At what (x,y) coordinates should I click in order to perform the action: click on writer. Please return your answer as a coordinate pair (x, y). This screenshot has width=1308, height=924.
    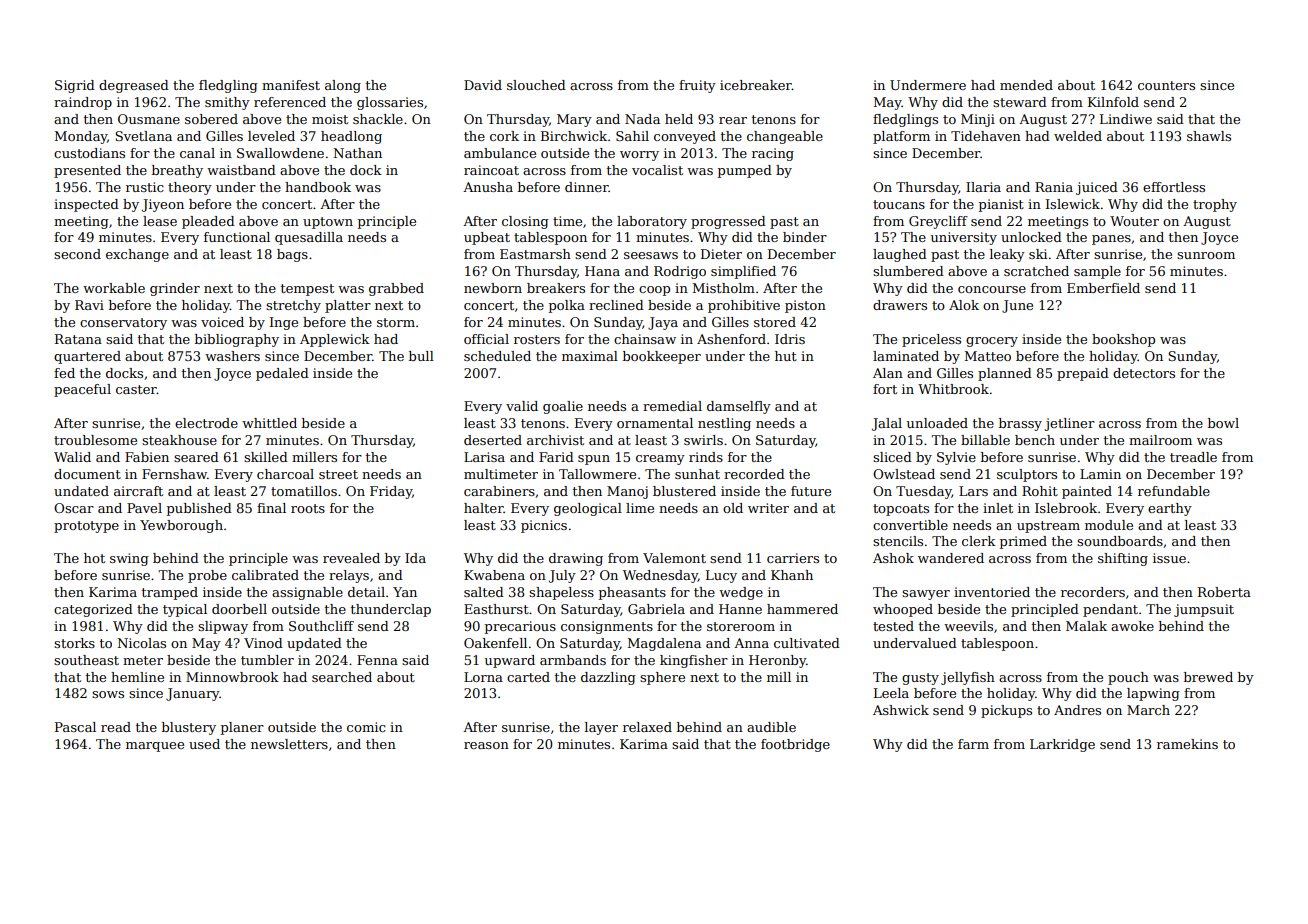
    Looking at the image, I should click on (768, 508).
